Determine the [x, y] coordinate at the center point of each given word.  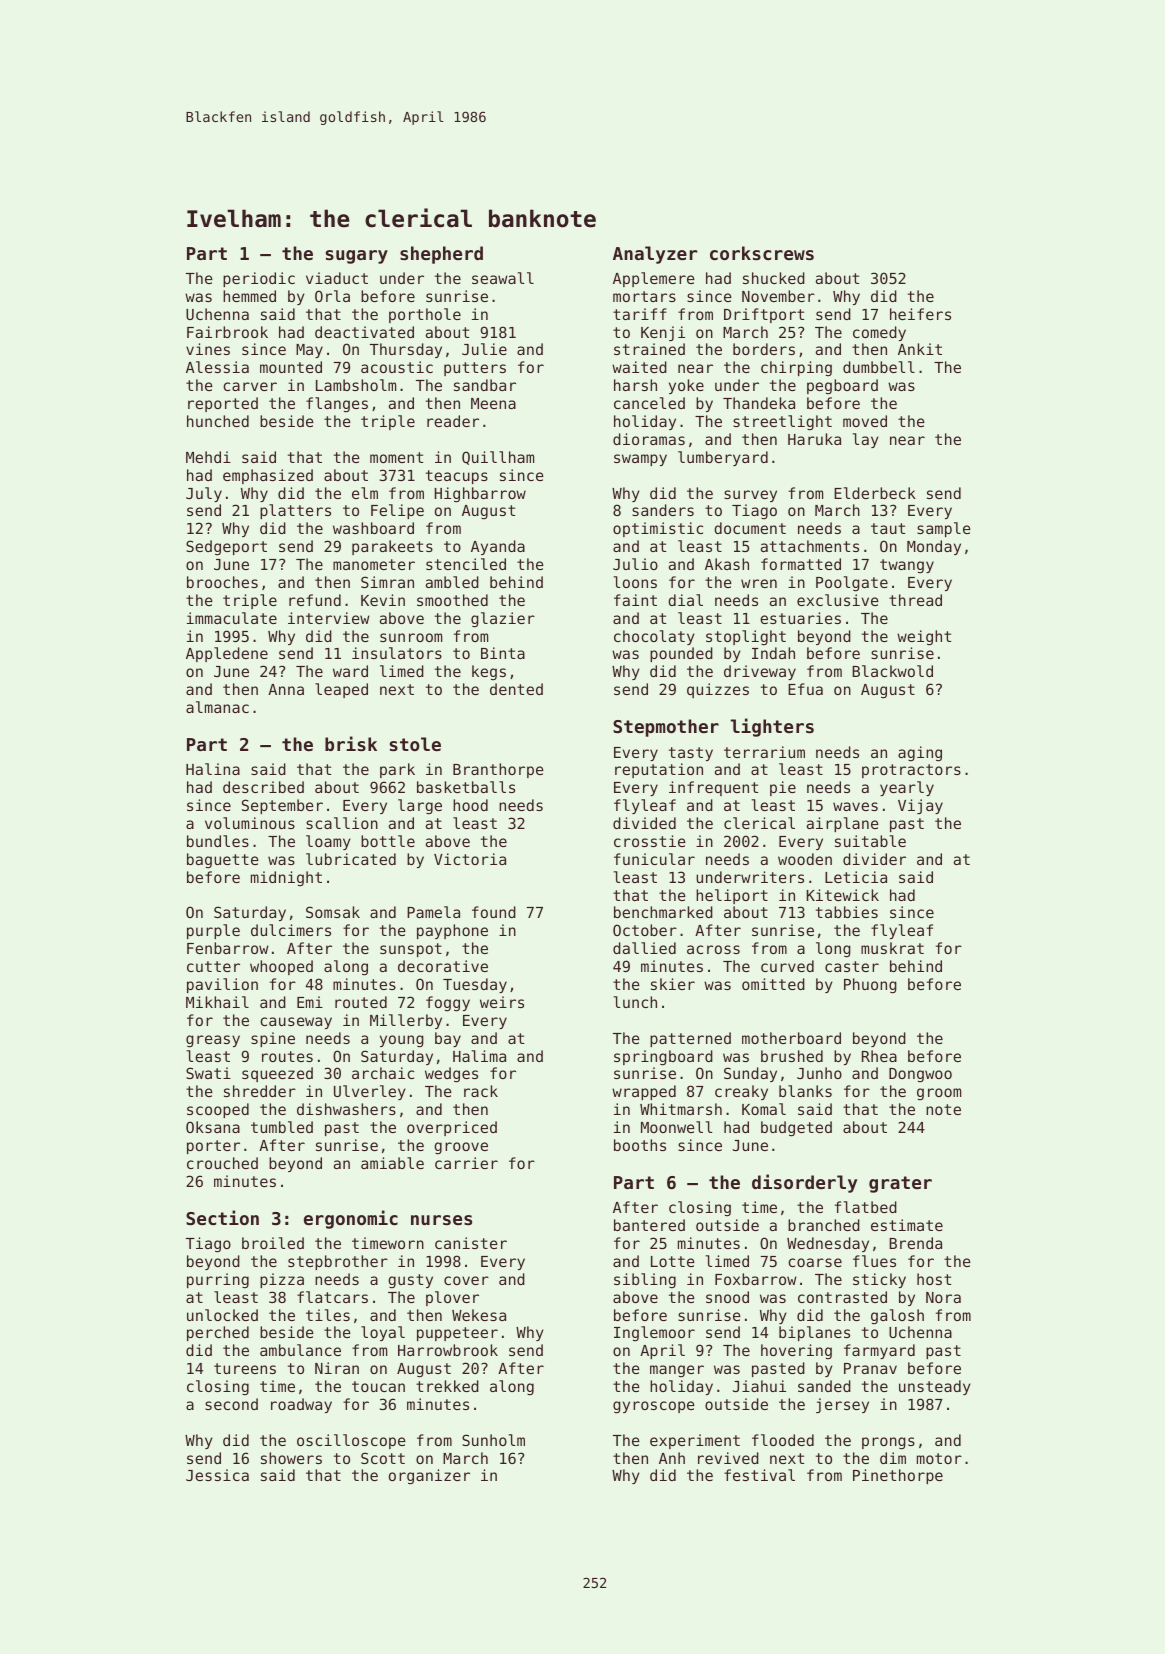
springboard [663, 1058]
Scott [383, 1458]
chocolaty [654, 637]
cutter [213, 966]
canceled [649, 403]
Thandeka [759, 403]
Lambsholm [356, 385]
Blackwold [892, 671]
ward [350, 671]
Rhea [879, 1056]
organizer [429, 1477]
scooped [218, 1110]
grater [900, 1184]
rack [481, 1091]
